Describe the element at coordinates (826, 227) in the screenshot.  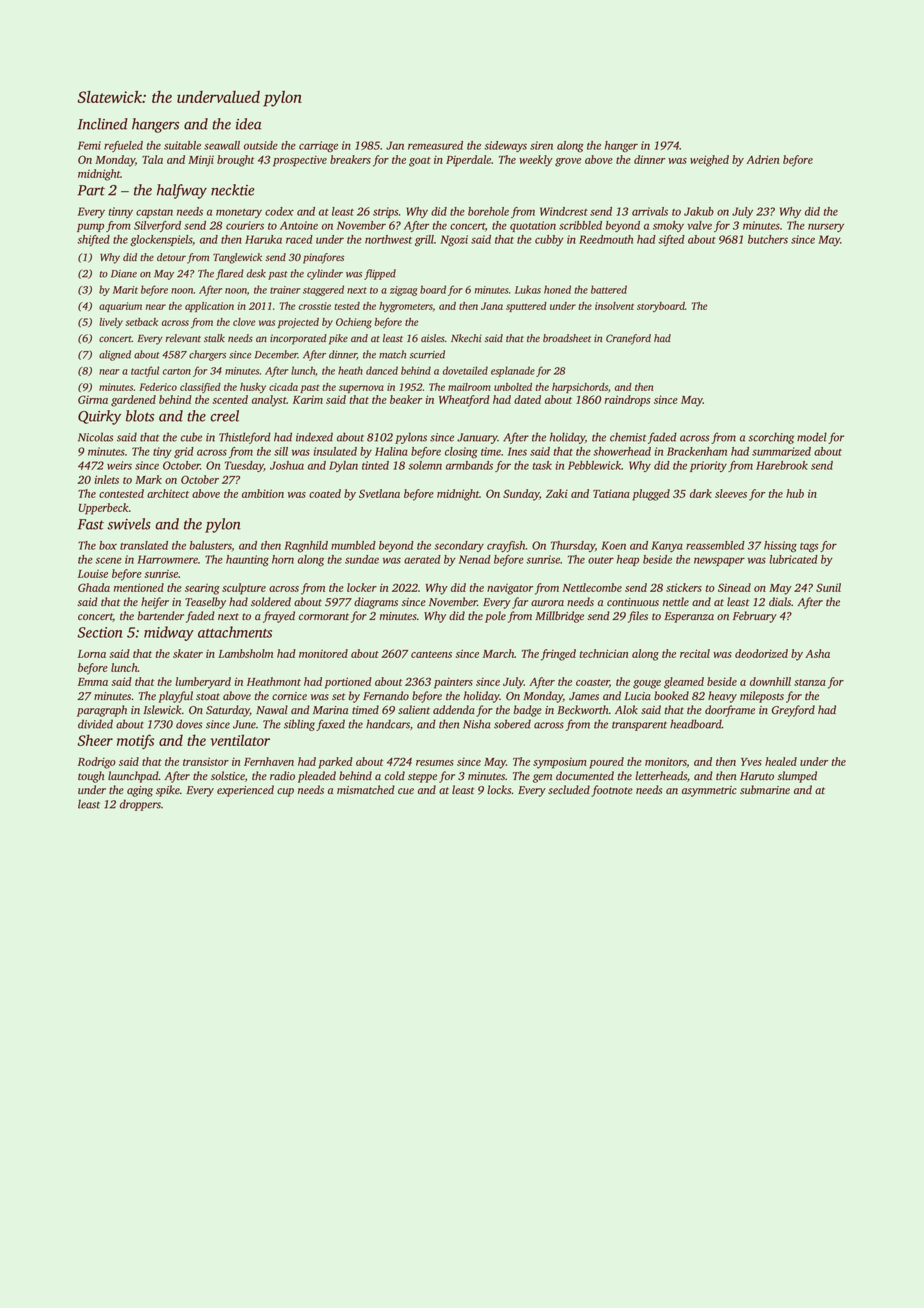
I see `nursery` at that location.
